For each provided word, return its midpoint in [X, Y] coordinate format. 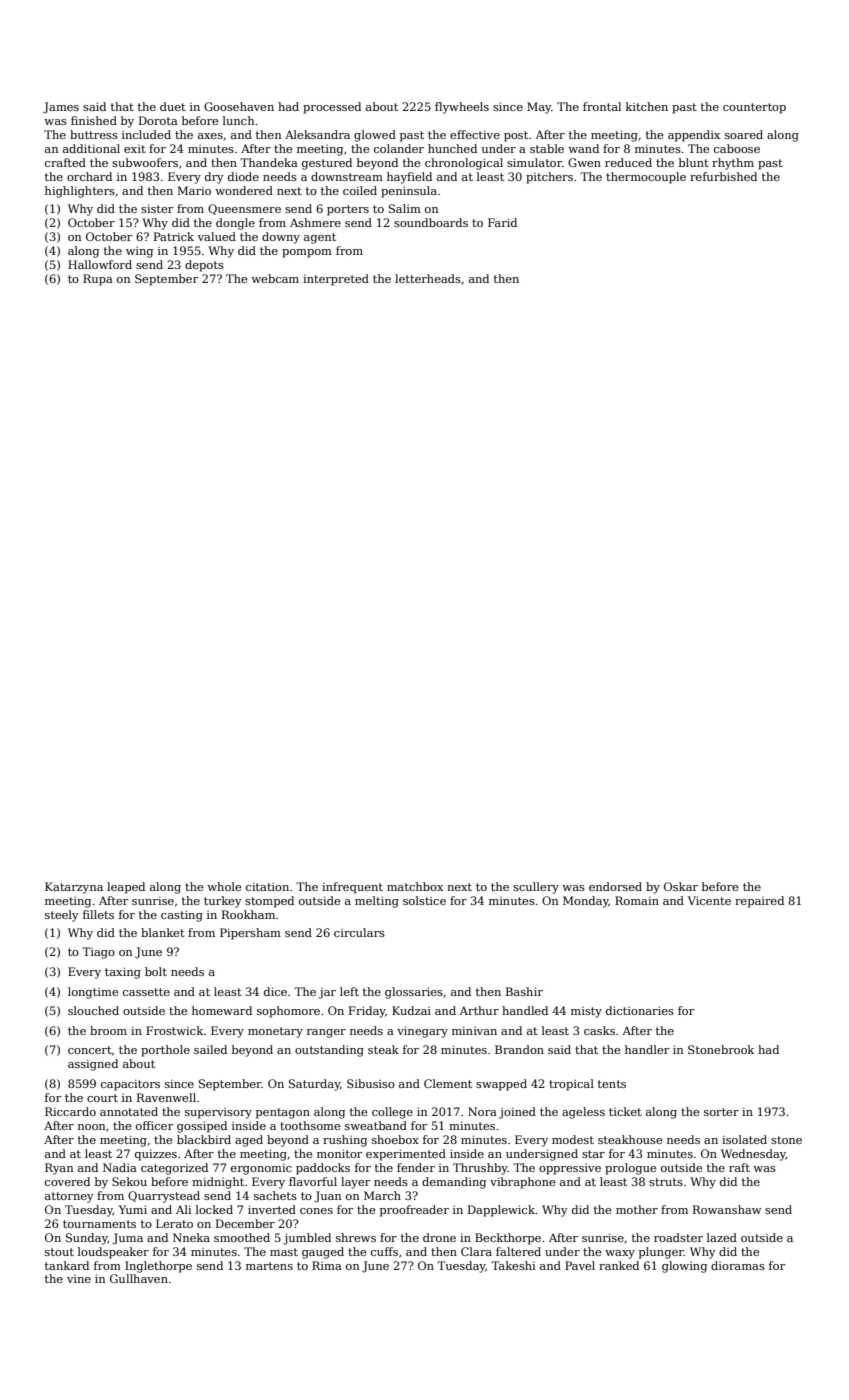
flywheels [462, 108]
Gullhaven [139, 1278]
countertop [754, 108]
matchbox [415, 886]
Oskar [681, 886]
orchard [89, 176]
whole [224, 886]
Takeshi [513, 1265]
